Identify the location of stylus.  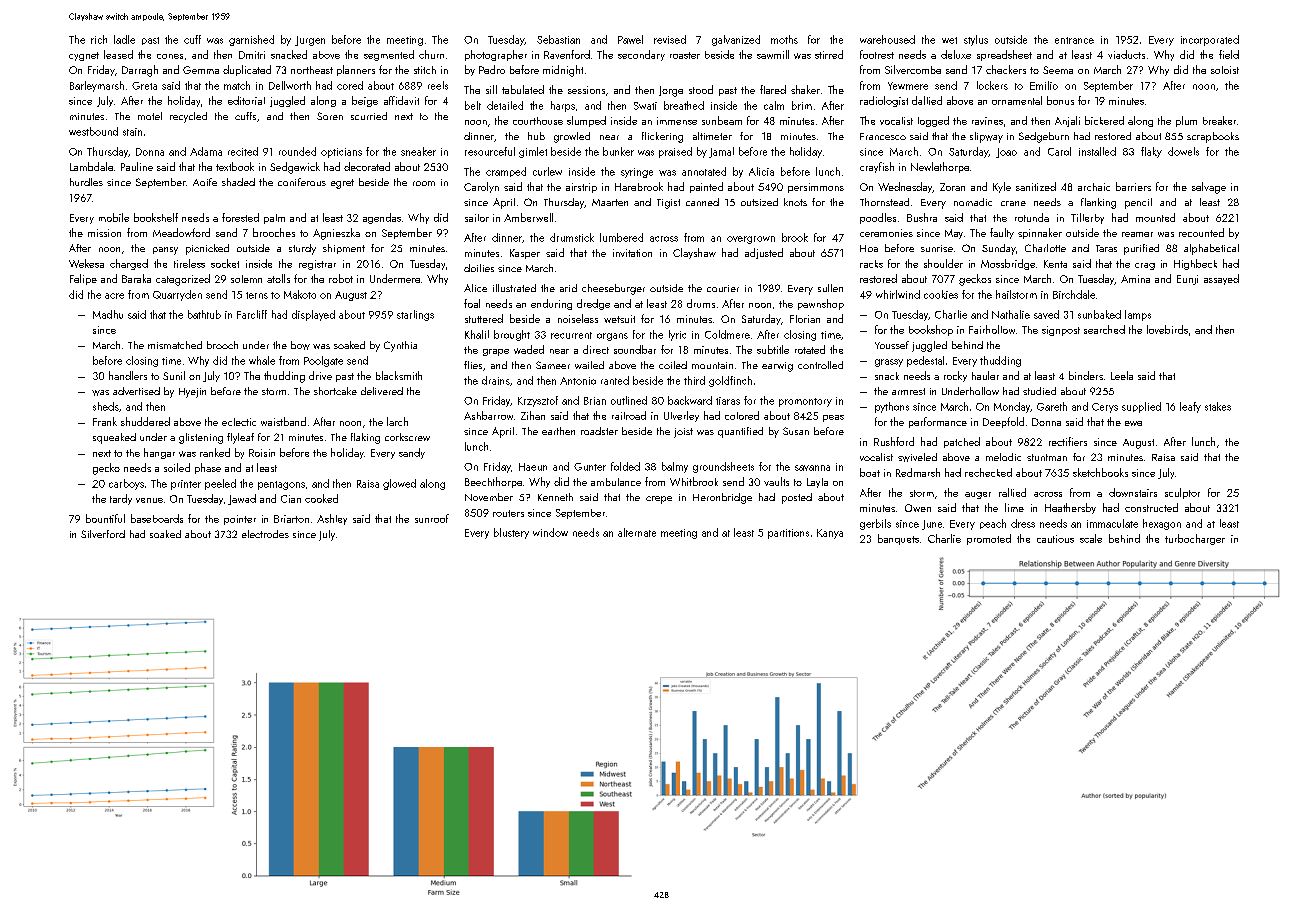
(976, 40).
